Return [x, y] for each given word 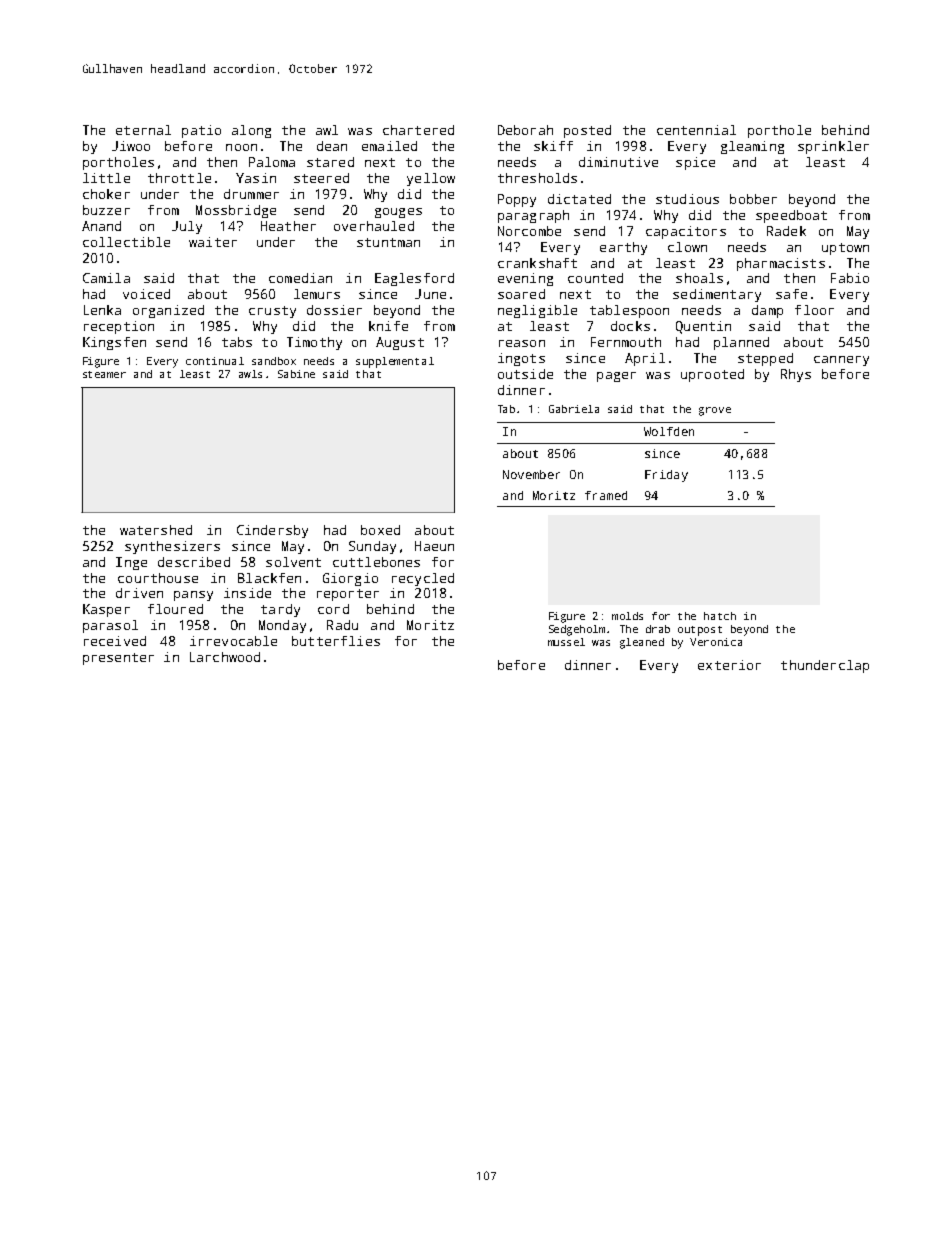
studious [687, 199]
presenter [118, 659]
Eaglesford [414, 279]
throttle [179, 178]
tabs [237, 342]
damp [767, 311]
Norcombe [529, 231]
